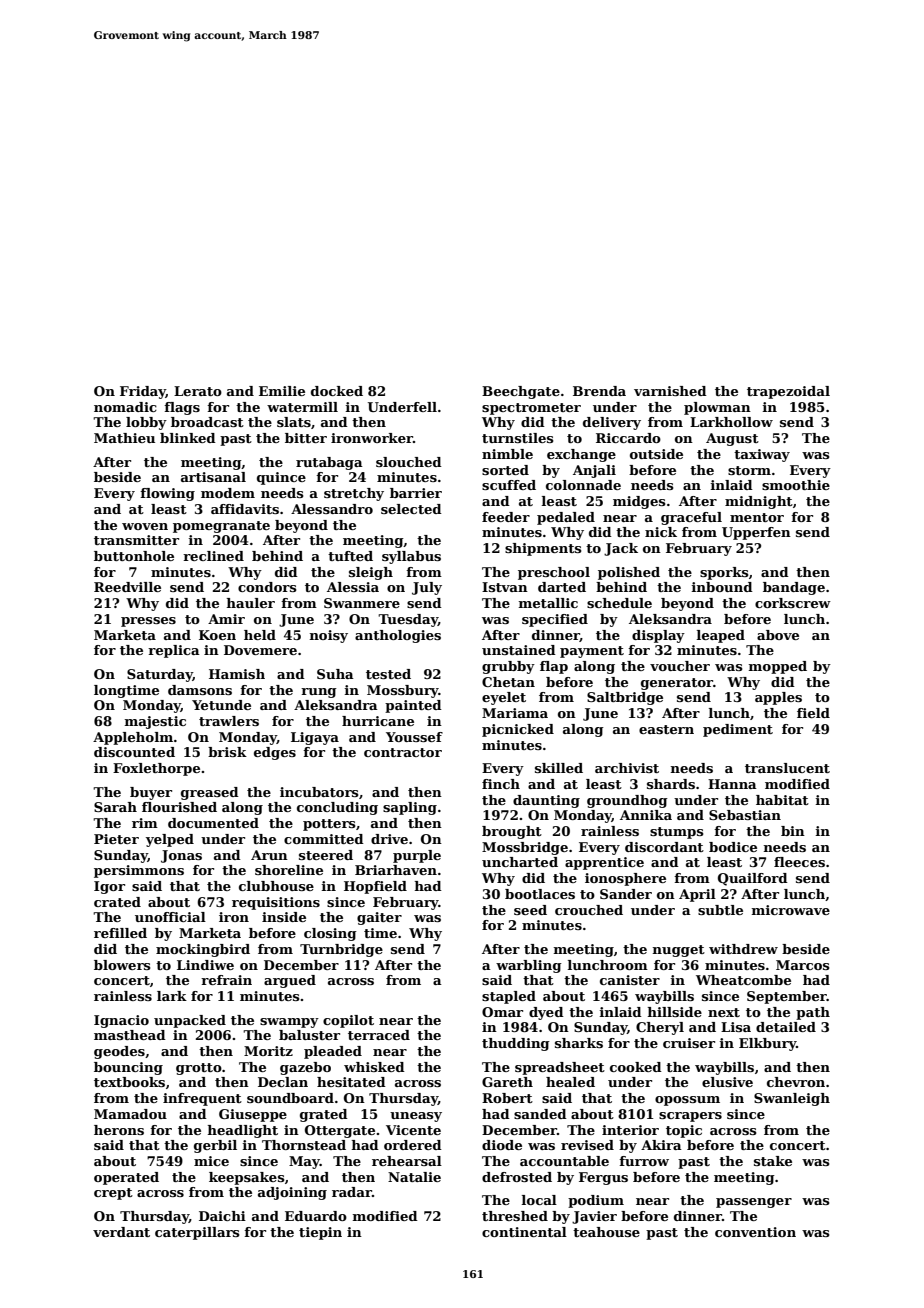 The width and height of the document is (924, 1308). Describe the element at coordinates (127, 587) in the document. I see `Reedville` at that location.
